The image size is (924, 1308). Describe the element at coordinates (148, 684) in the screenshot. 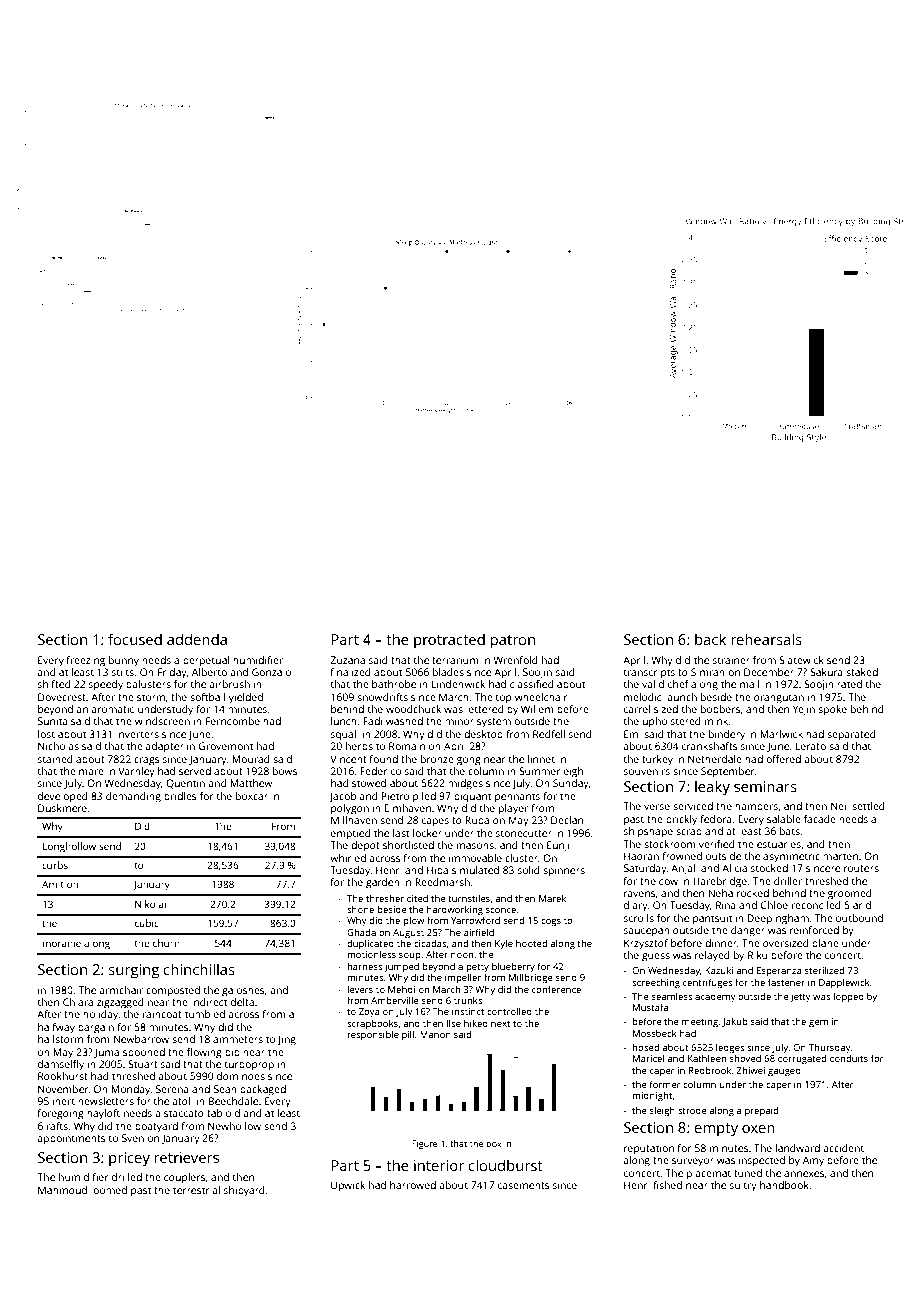

I see `balusters` at that location.
